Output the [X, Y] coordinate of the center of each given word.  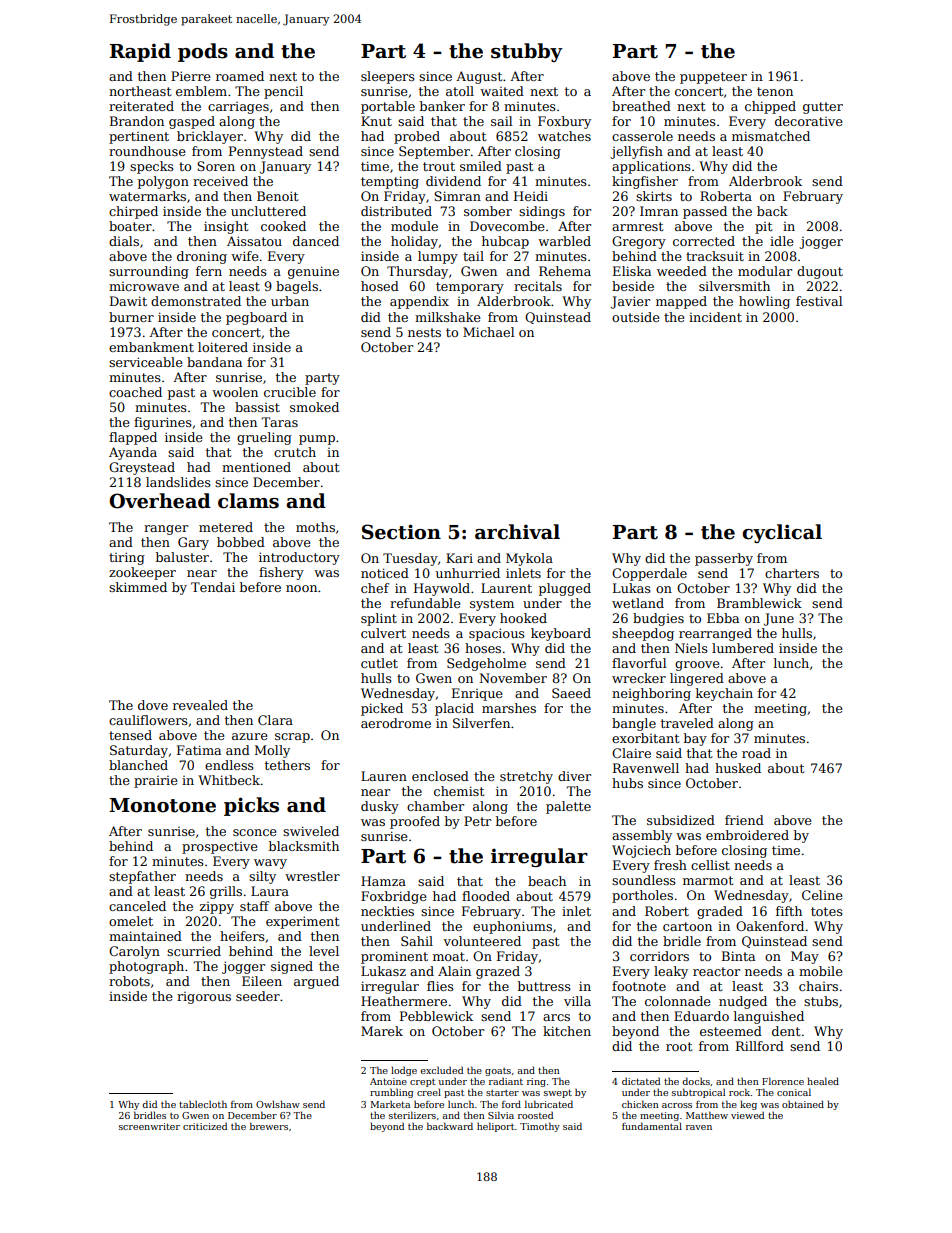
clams [248, 501]
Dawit [128, 301]
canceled [137, 906]
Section [401, 532]
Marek [382, 1031]
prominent [394, 957]
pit [763, 228]
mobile [821, 971]
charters [792, 573]
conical [794, 1092]
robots [129, 981]
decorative [809, 121]
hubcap [505, 242]
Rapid [140, 52]
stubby [527, 52]
